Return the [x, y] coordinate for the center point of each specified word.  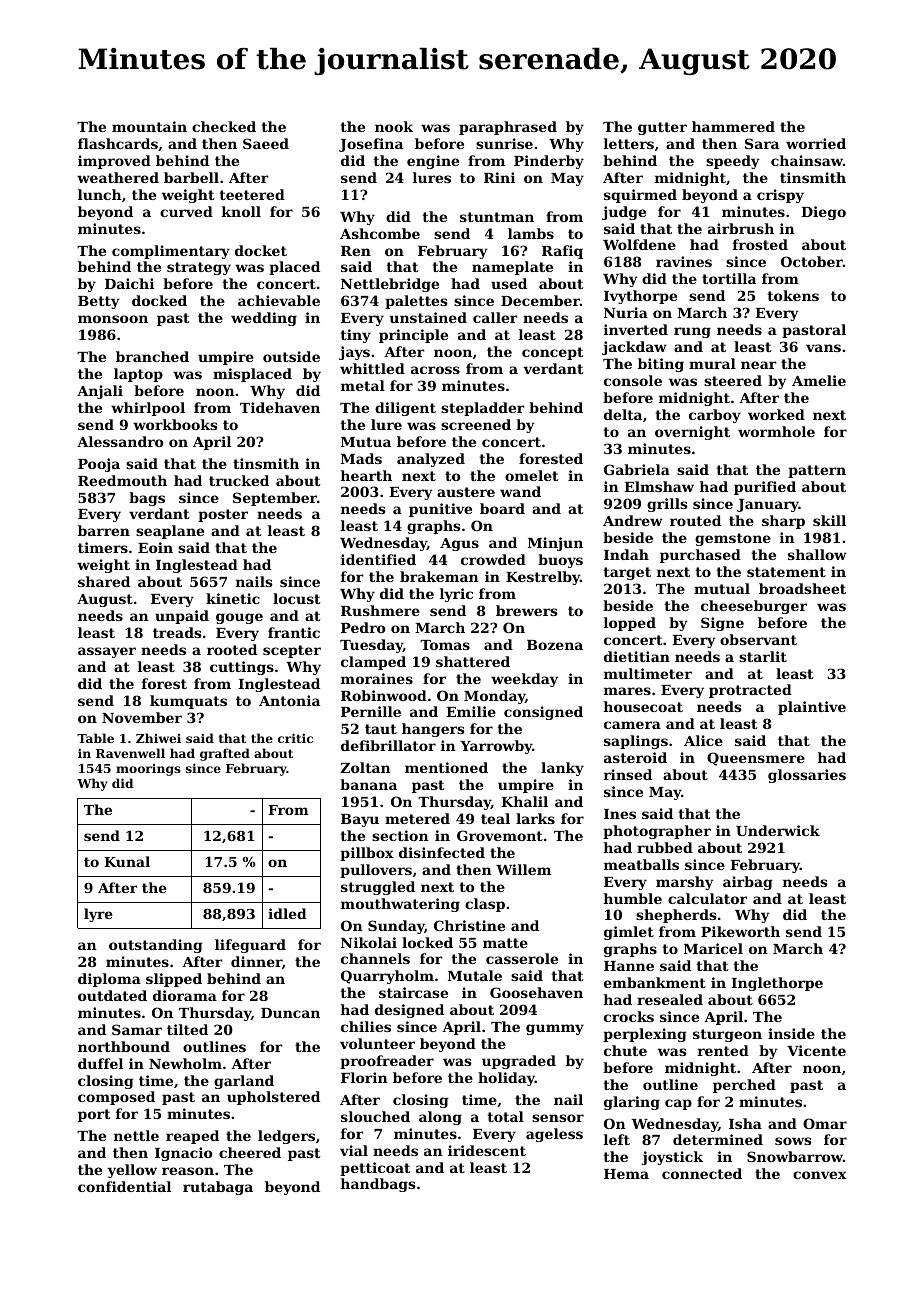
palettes [416, 302]
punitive [440, 510]
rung [692, 332]
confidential [124, 1186]
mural [712, 363]
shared [104, 581]
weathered [118, 177]
